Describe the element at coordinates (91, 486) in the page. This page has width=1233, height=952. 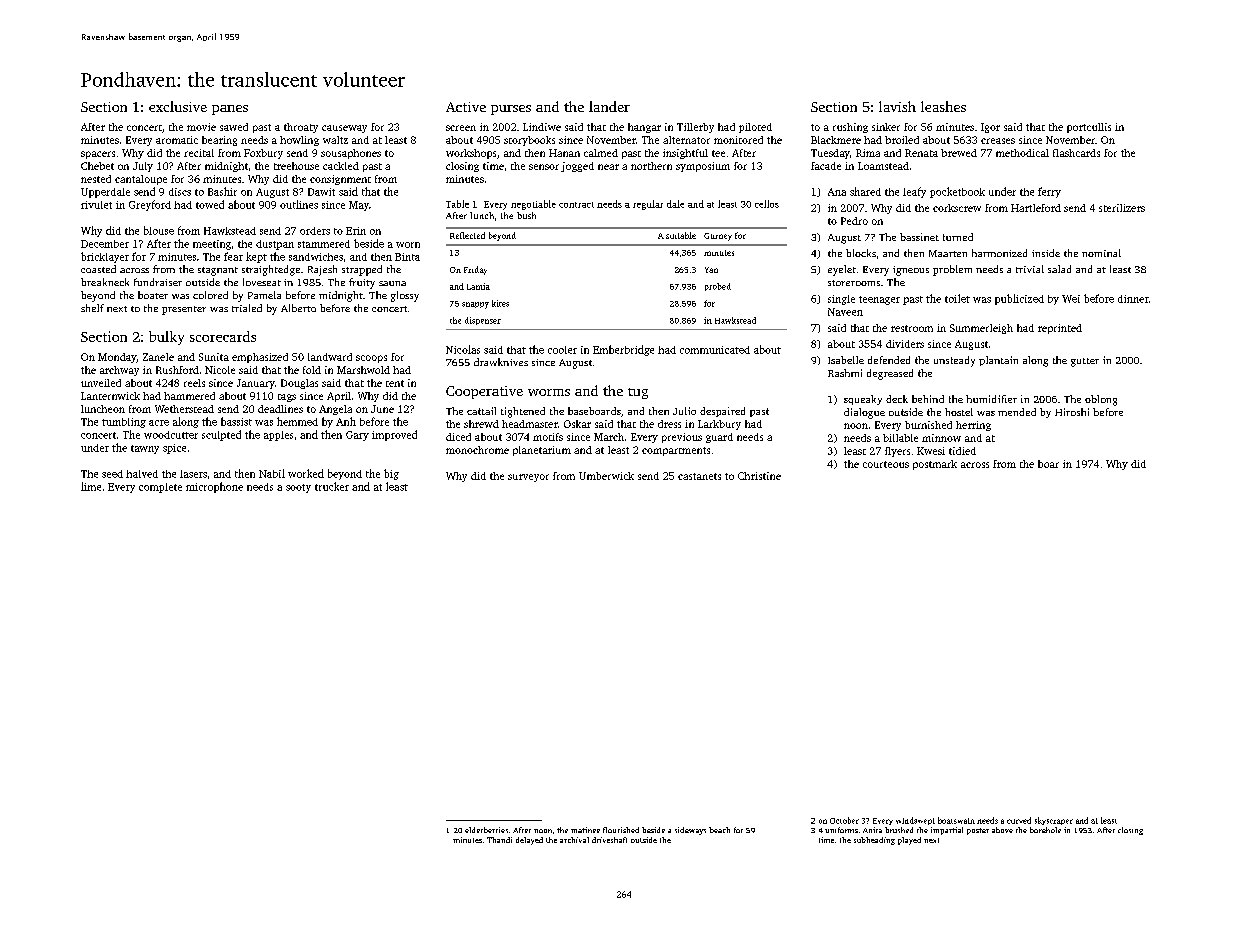
I see `lime` at that location.
